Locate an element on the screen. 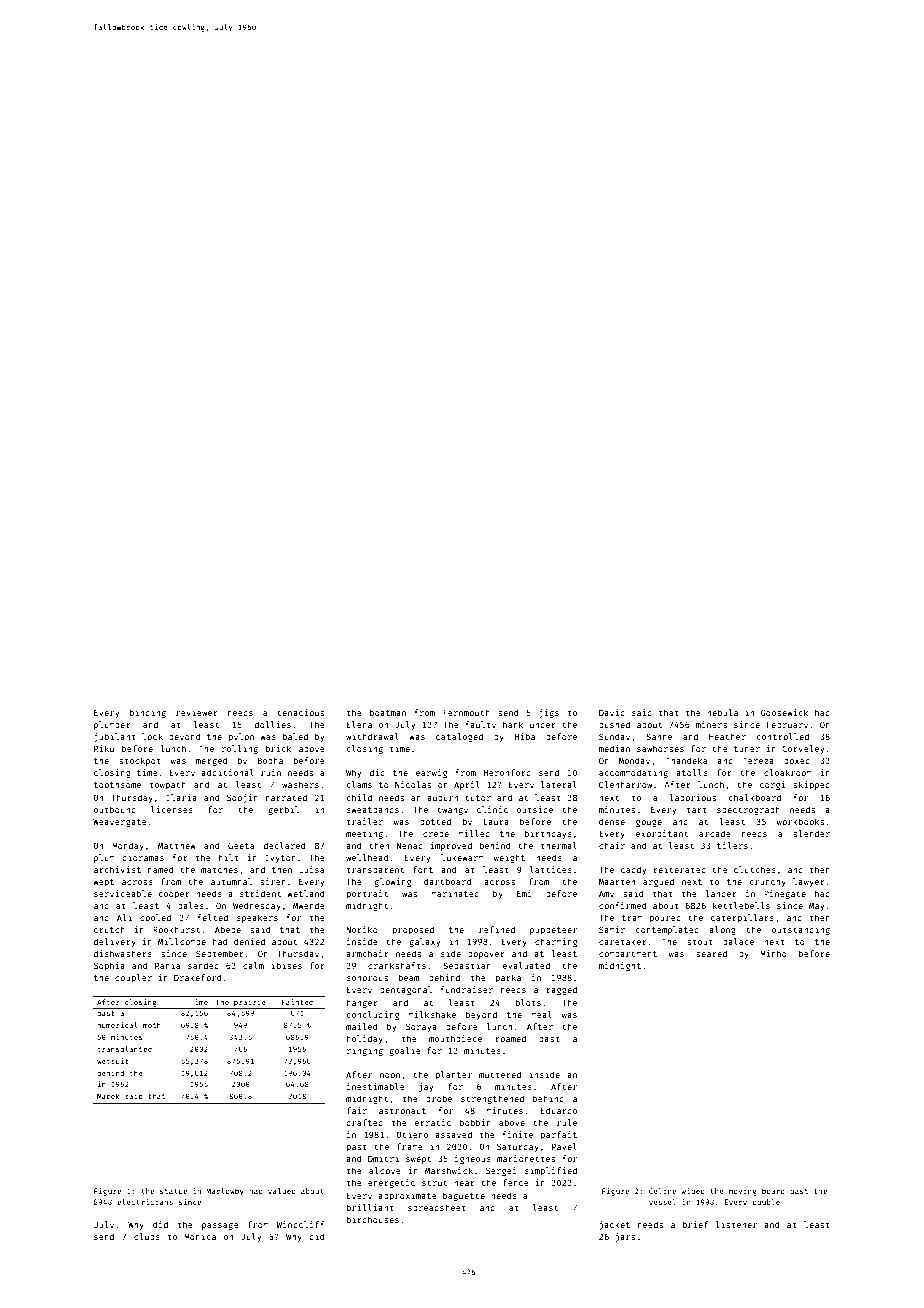 This screenshot has width=924, height=1308. crankshafts is located at coordinates (397, 965).
